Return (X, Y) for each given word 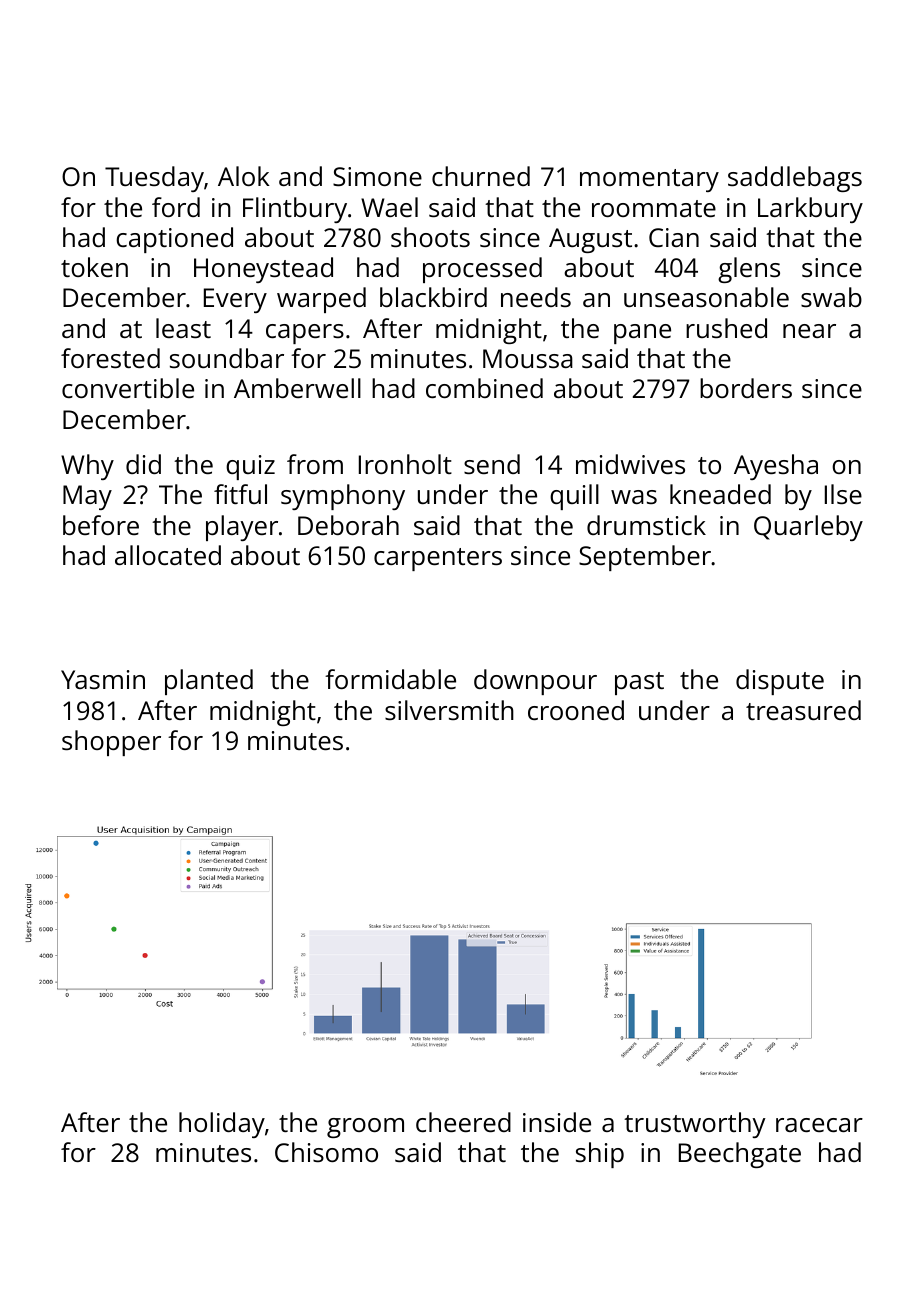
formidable (390, 679)
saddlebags (795, 179)
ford (176, 207)
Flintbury (295, 210)
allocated (168, 555)
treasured (803, 710)
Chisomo (326, 1152)
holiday (222, 1125)
